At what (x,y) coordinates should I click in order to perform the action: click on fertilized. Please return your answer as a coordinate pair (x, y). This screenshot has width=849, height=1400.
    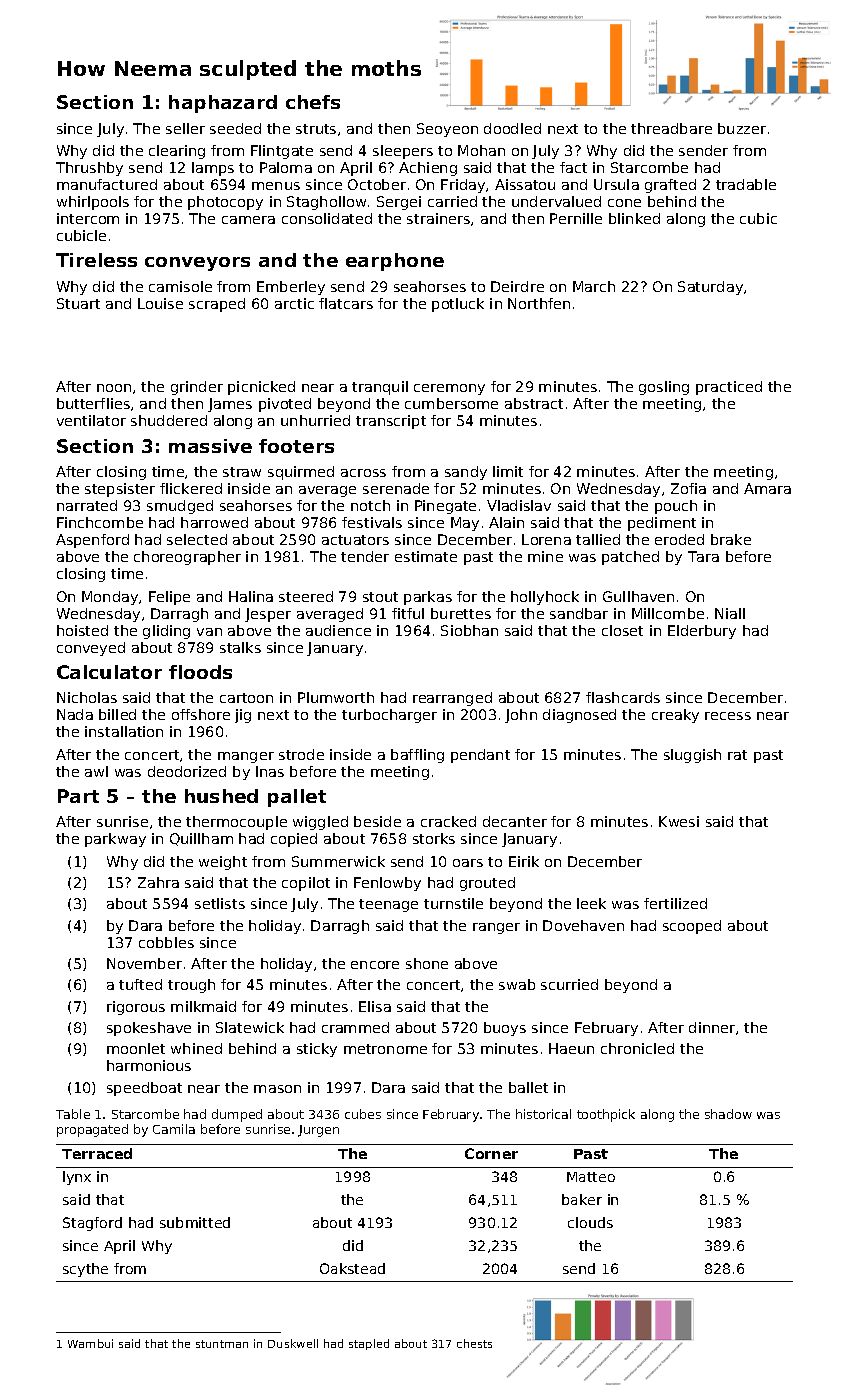
    Looking at the image, I should click on (675, 903).
